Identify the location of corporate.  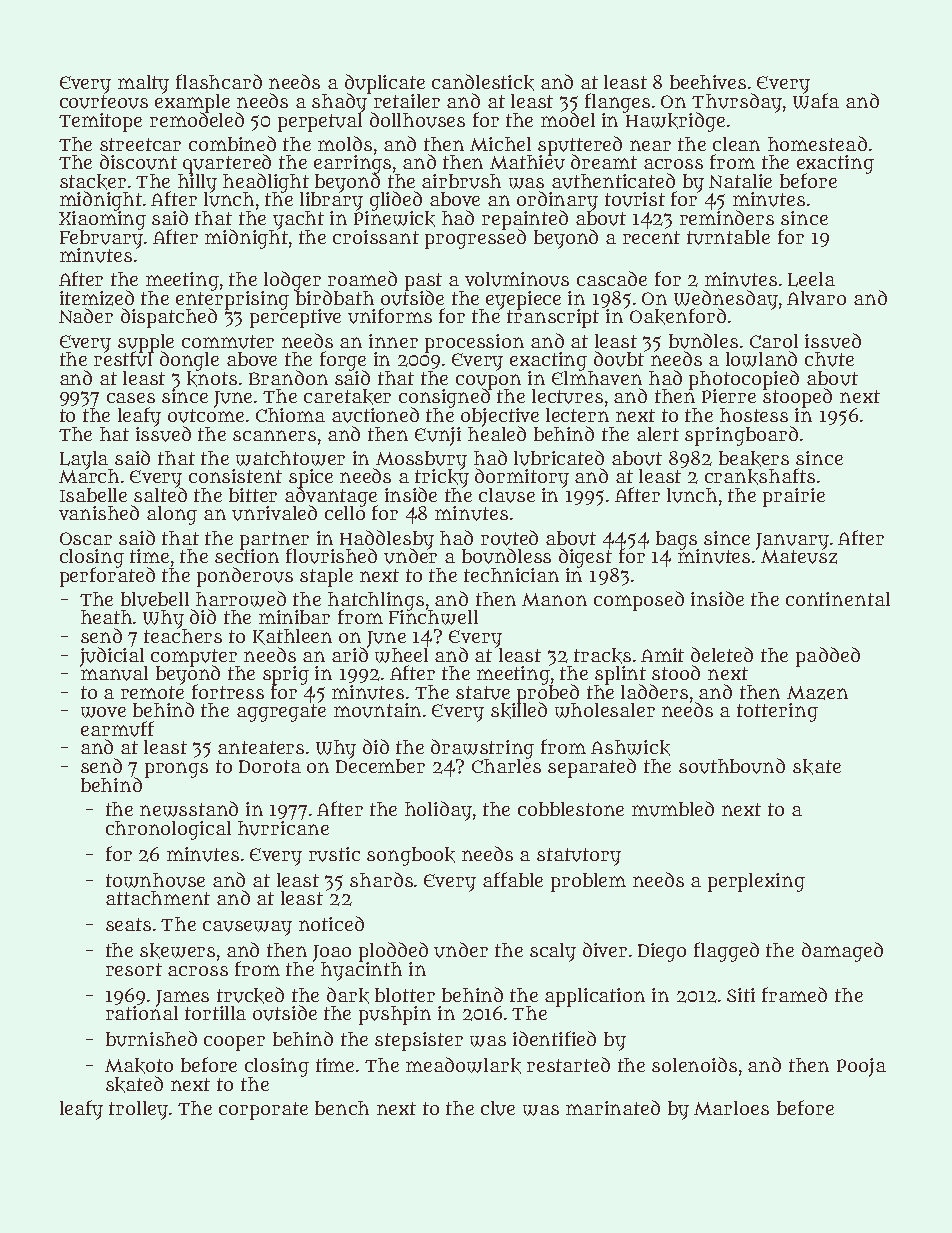
(263, 1111).
